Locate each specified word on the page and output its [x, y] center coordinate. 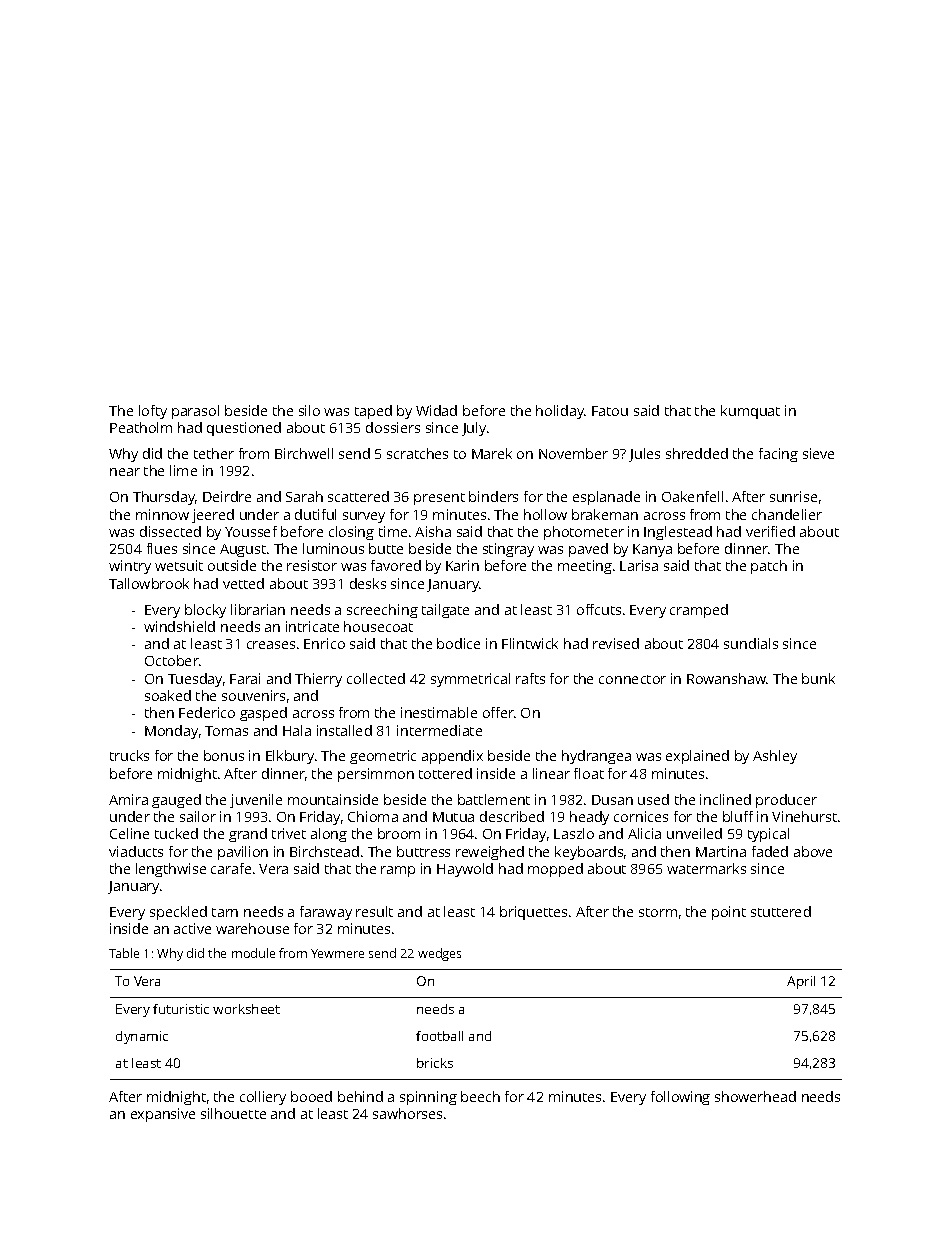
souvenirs [253, 695]
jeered [213, 516]
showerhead [755, 1096]
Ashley [775, 757]
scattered [358, 496]
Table [124, 953]
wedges [439, 954]
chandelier [787, 514]
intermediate [439, 730]
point [729, 913]
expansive [163, 1115]
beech [480, 1096]
